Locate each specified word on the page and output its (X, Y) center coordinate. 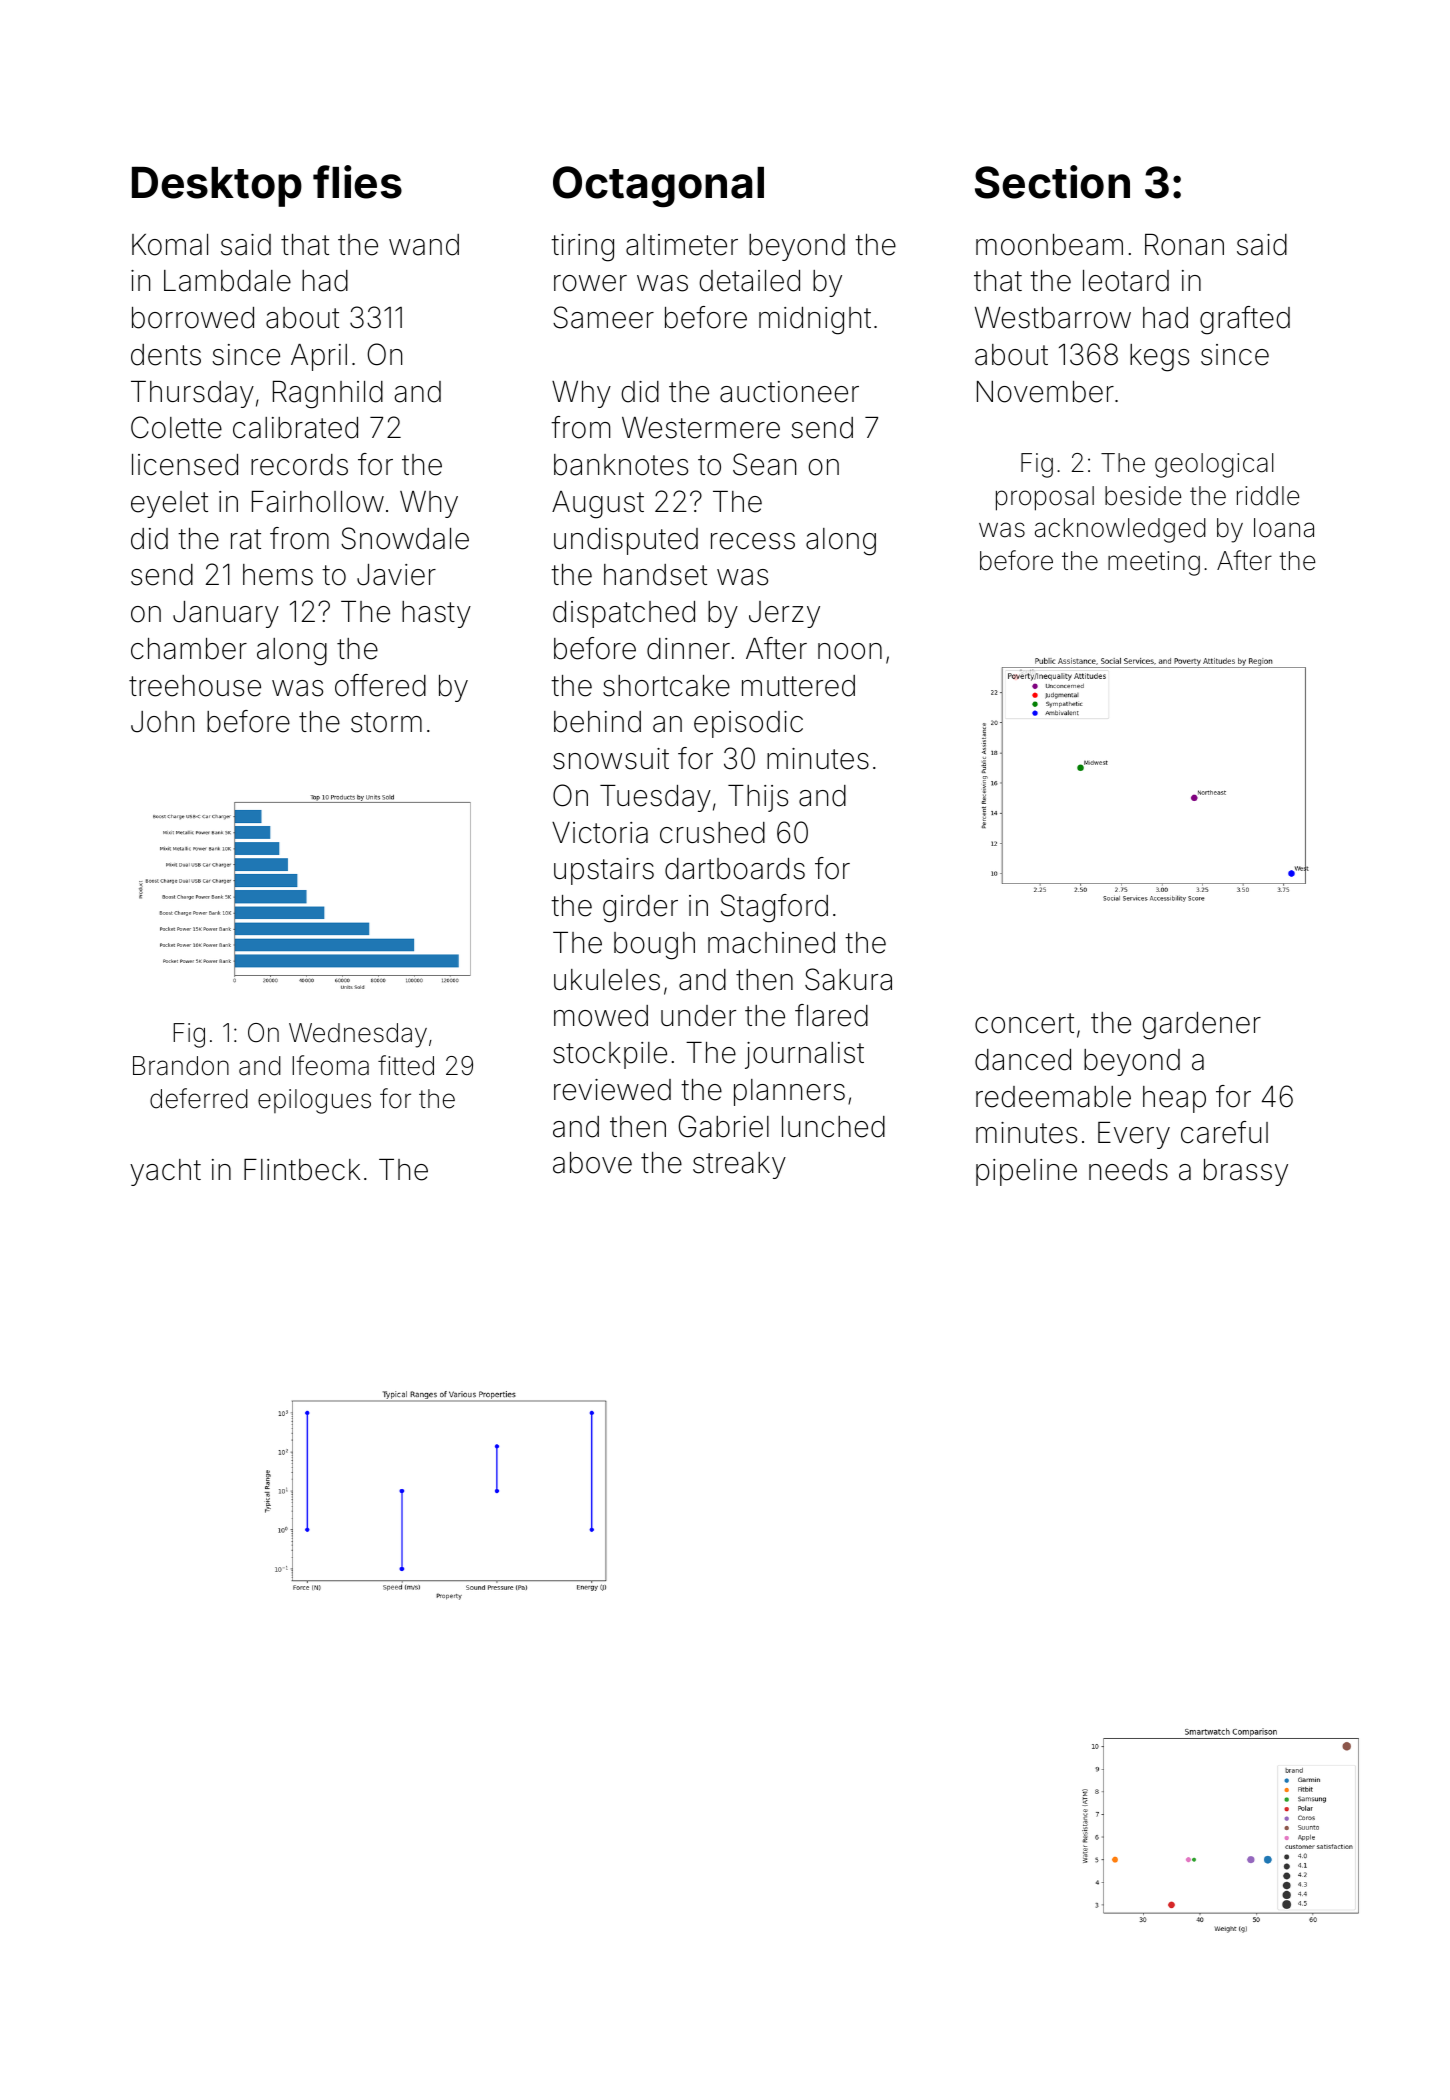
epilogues (314, 1101)
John (162, 722)
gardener (1202, 1026)
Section (1052, 182)
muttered (798, 686)
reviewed (612, 1090)
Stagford (774, 908)
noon (850, 651)
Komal (170, 245)
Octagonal (658, 186)
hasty (436, 614)
